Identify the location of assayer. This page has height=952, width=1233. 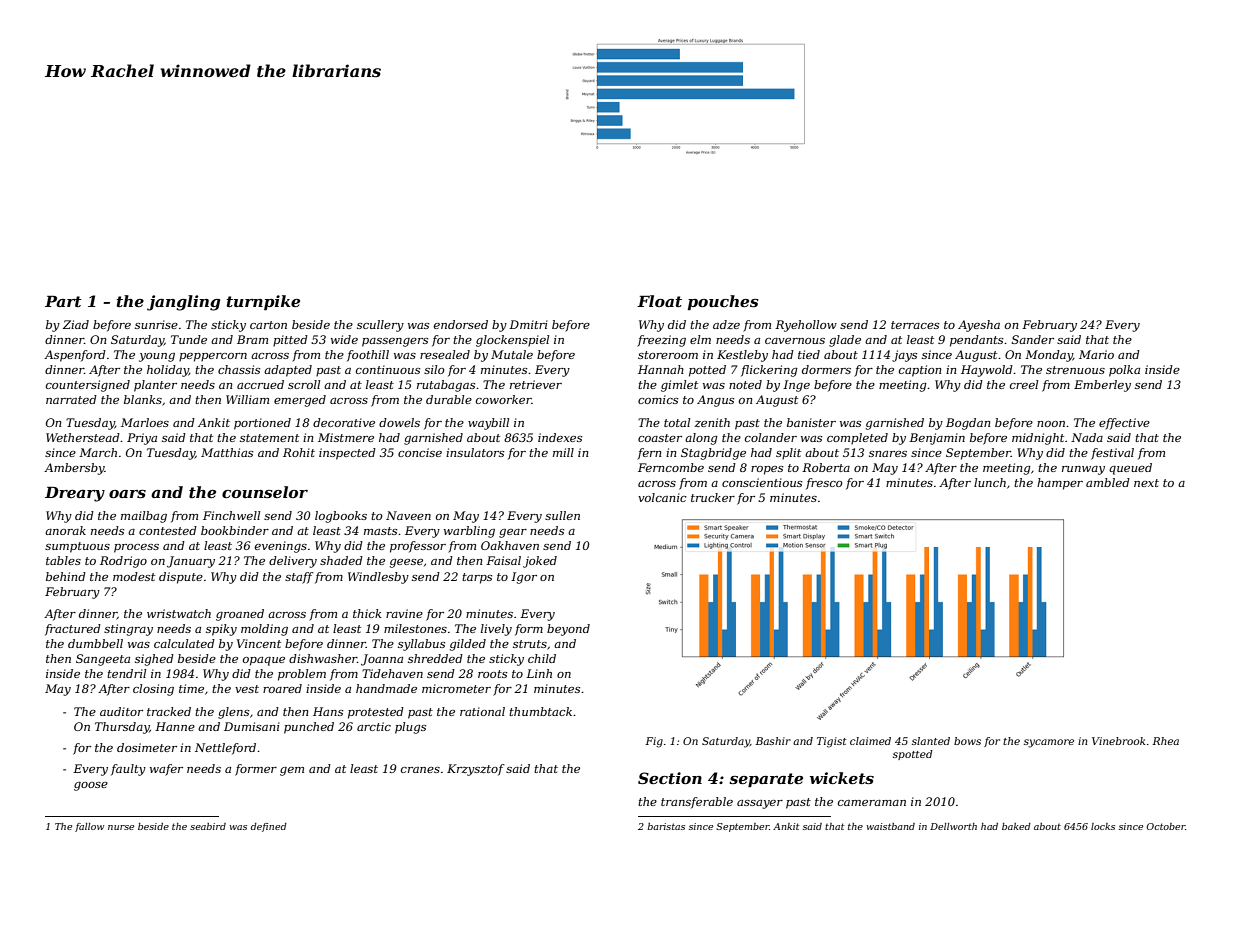
(760, 804).
